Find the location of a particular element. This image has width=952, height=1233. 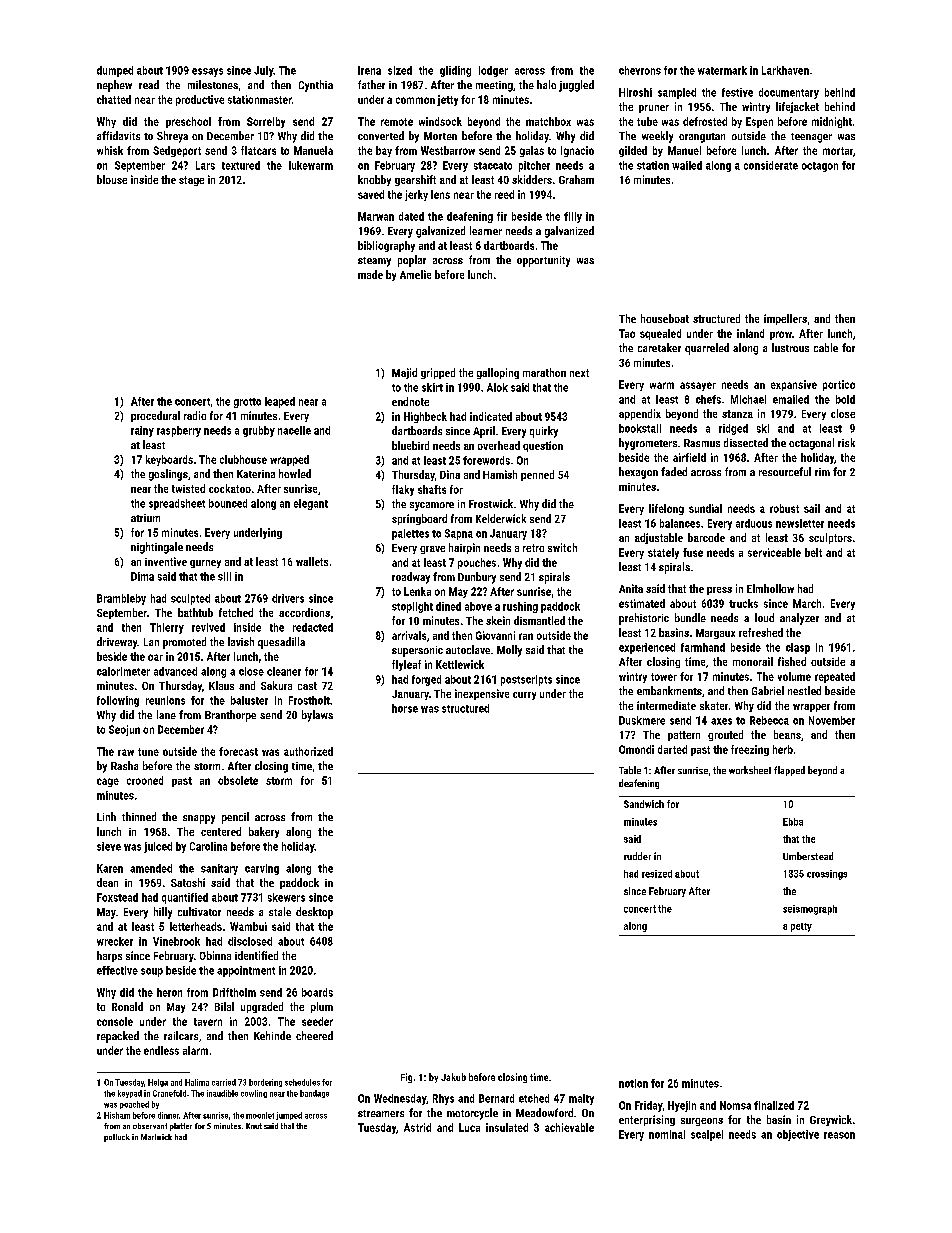

prehistoric is located at coordinates (644, 619).
